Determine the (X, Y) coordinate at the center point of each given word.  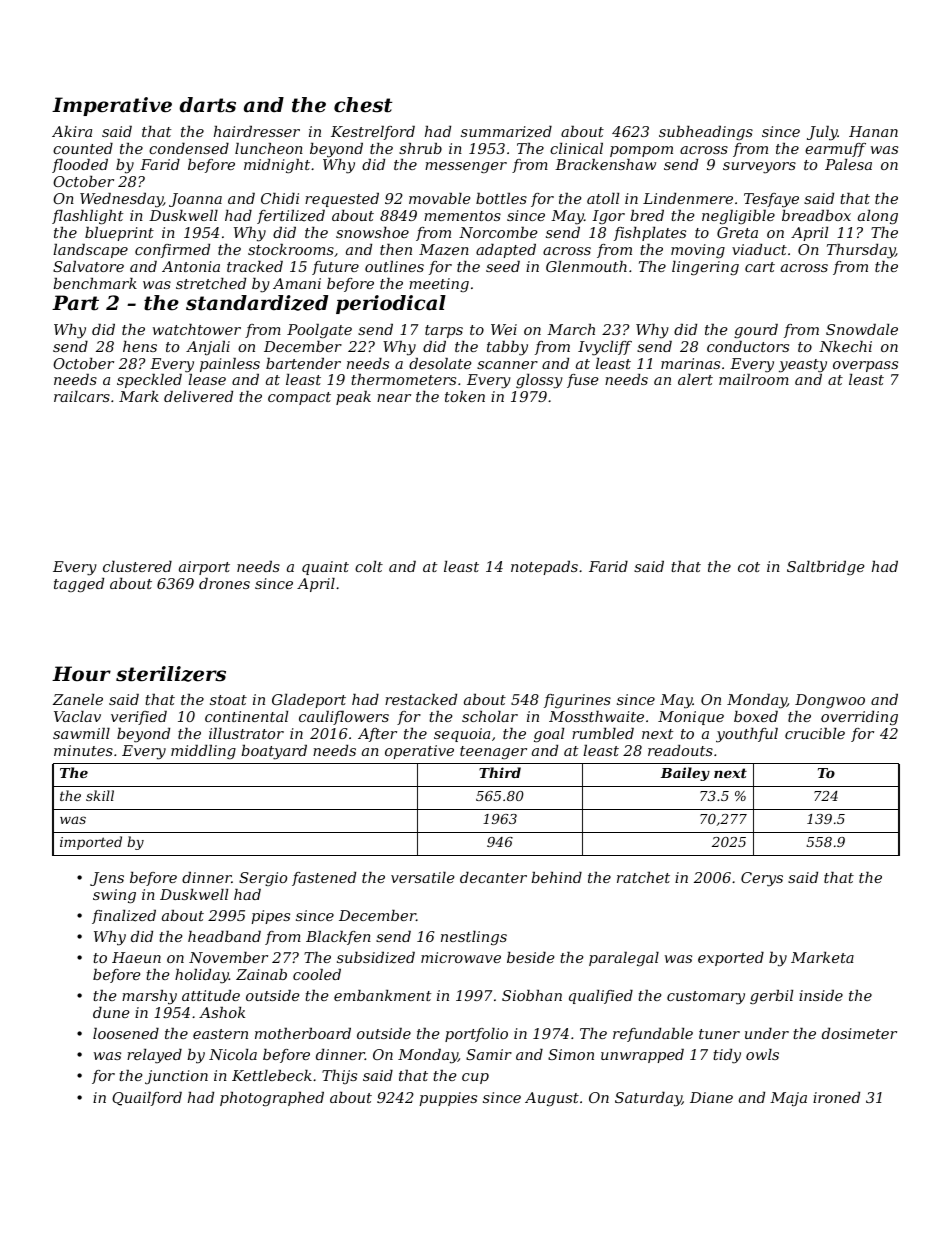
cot (749, 567)
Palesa (848, 164)
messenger (466, 167)
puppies (448, 1099)
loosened (126, 1033)
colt (369, 566)
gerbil (771, 997)
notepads (544, 568)
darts (207, 105)
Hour (81, 673)
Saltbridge (826, 568)
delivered (198, 396)
